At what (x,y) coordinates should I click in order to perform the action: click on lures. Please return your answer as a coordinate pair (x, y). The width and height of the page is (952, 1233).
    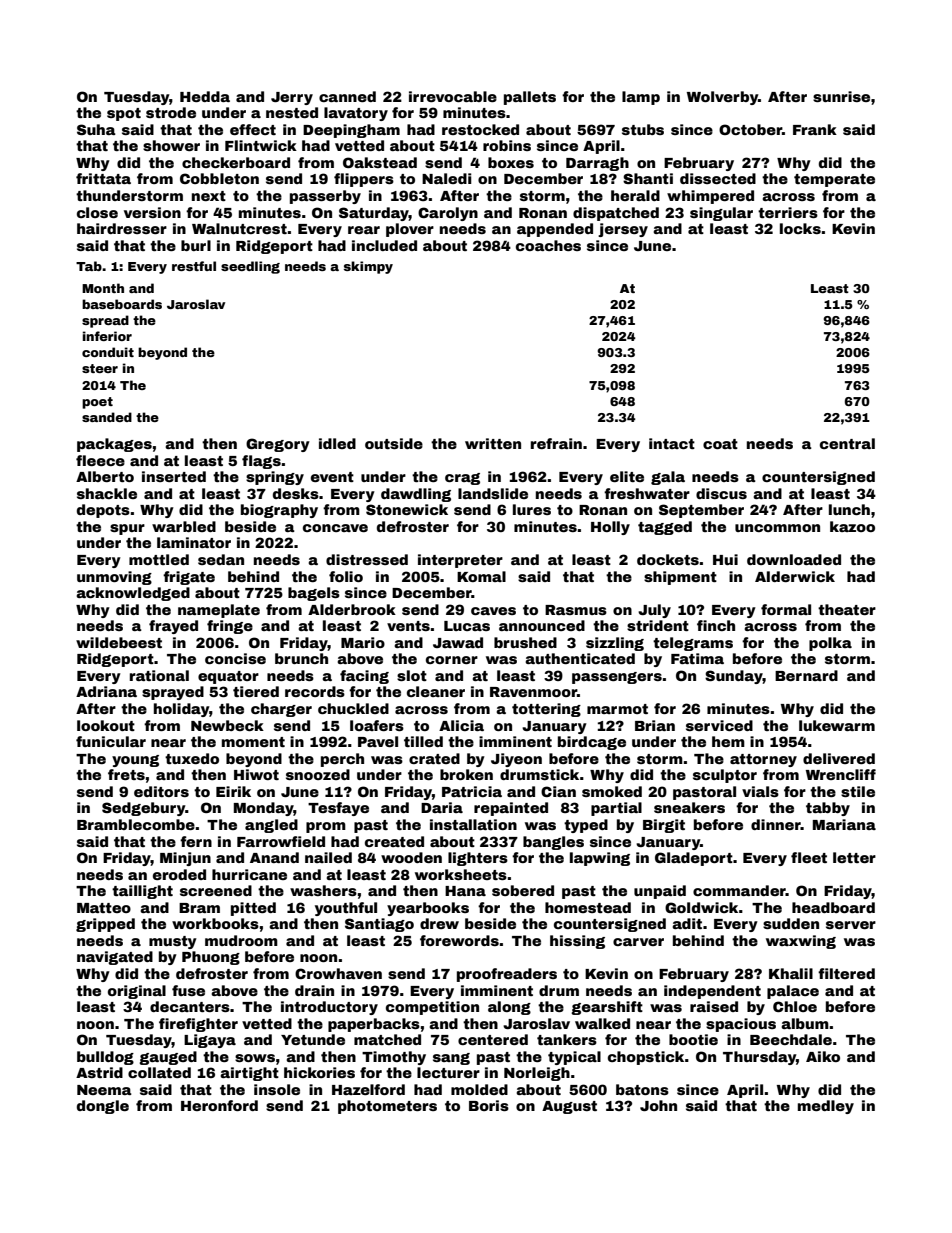
    Looking at the image, I should click on (532, 509).
